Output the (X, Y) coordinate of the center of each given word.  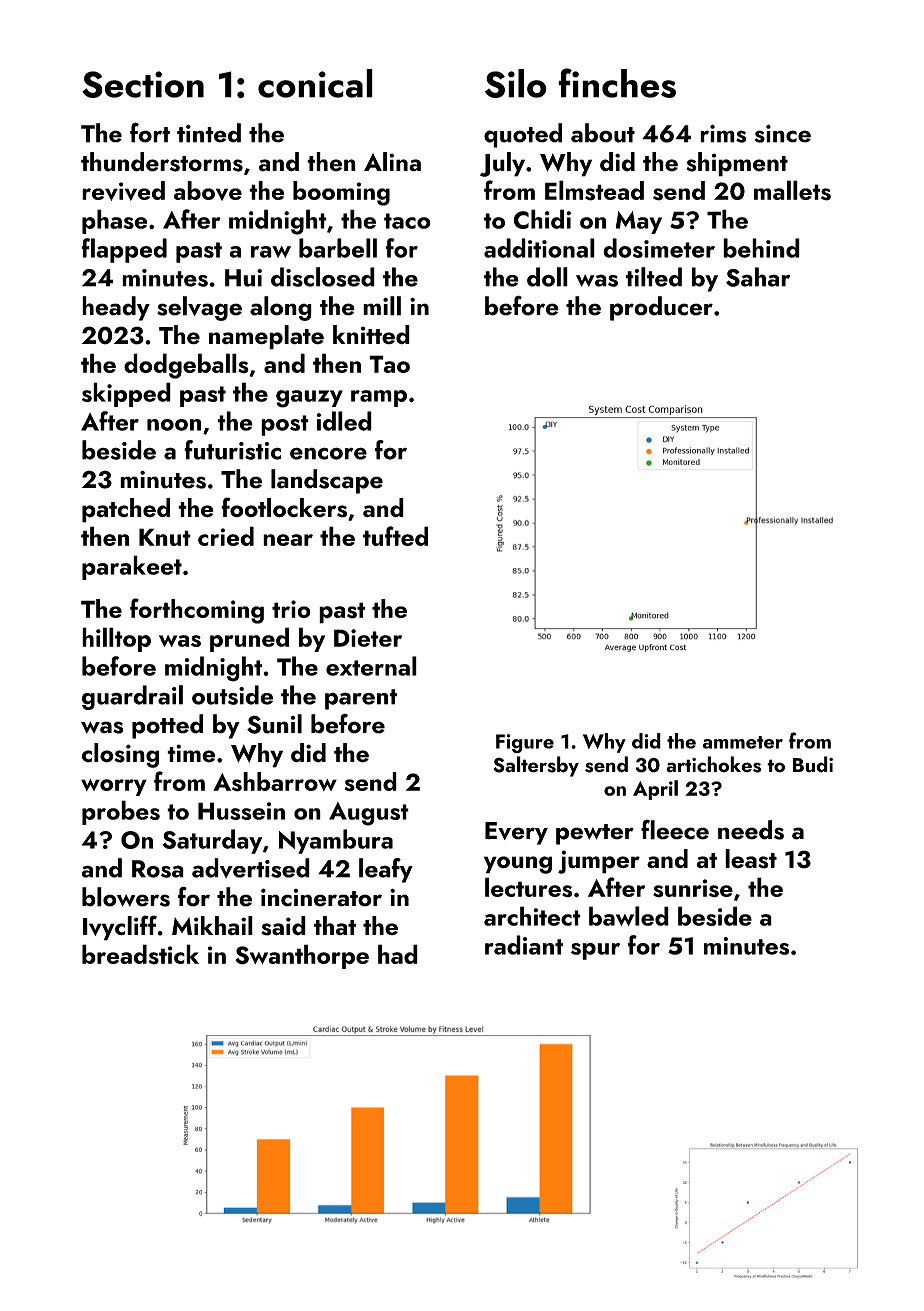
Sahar (758, 277)
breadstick (140, 954)
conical (315, 83)
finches (617, 83)
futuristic (232, 450)
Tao (389, 364)
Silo (516, 83)
